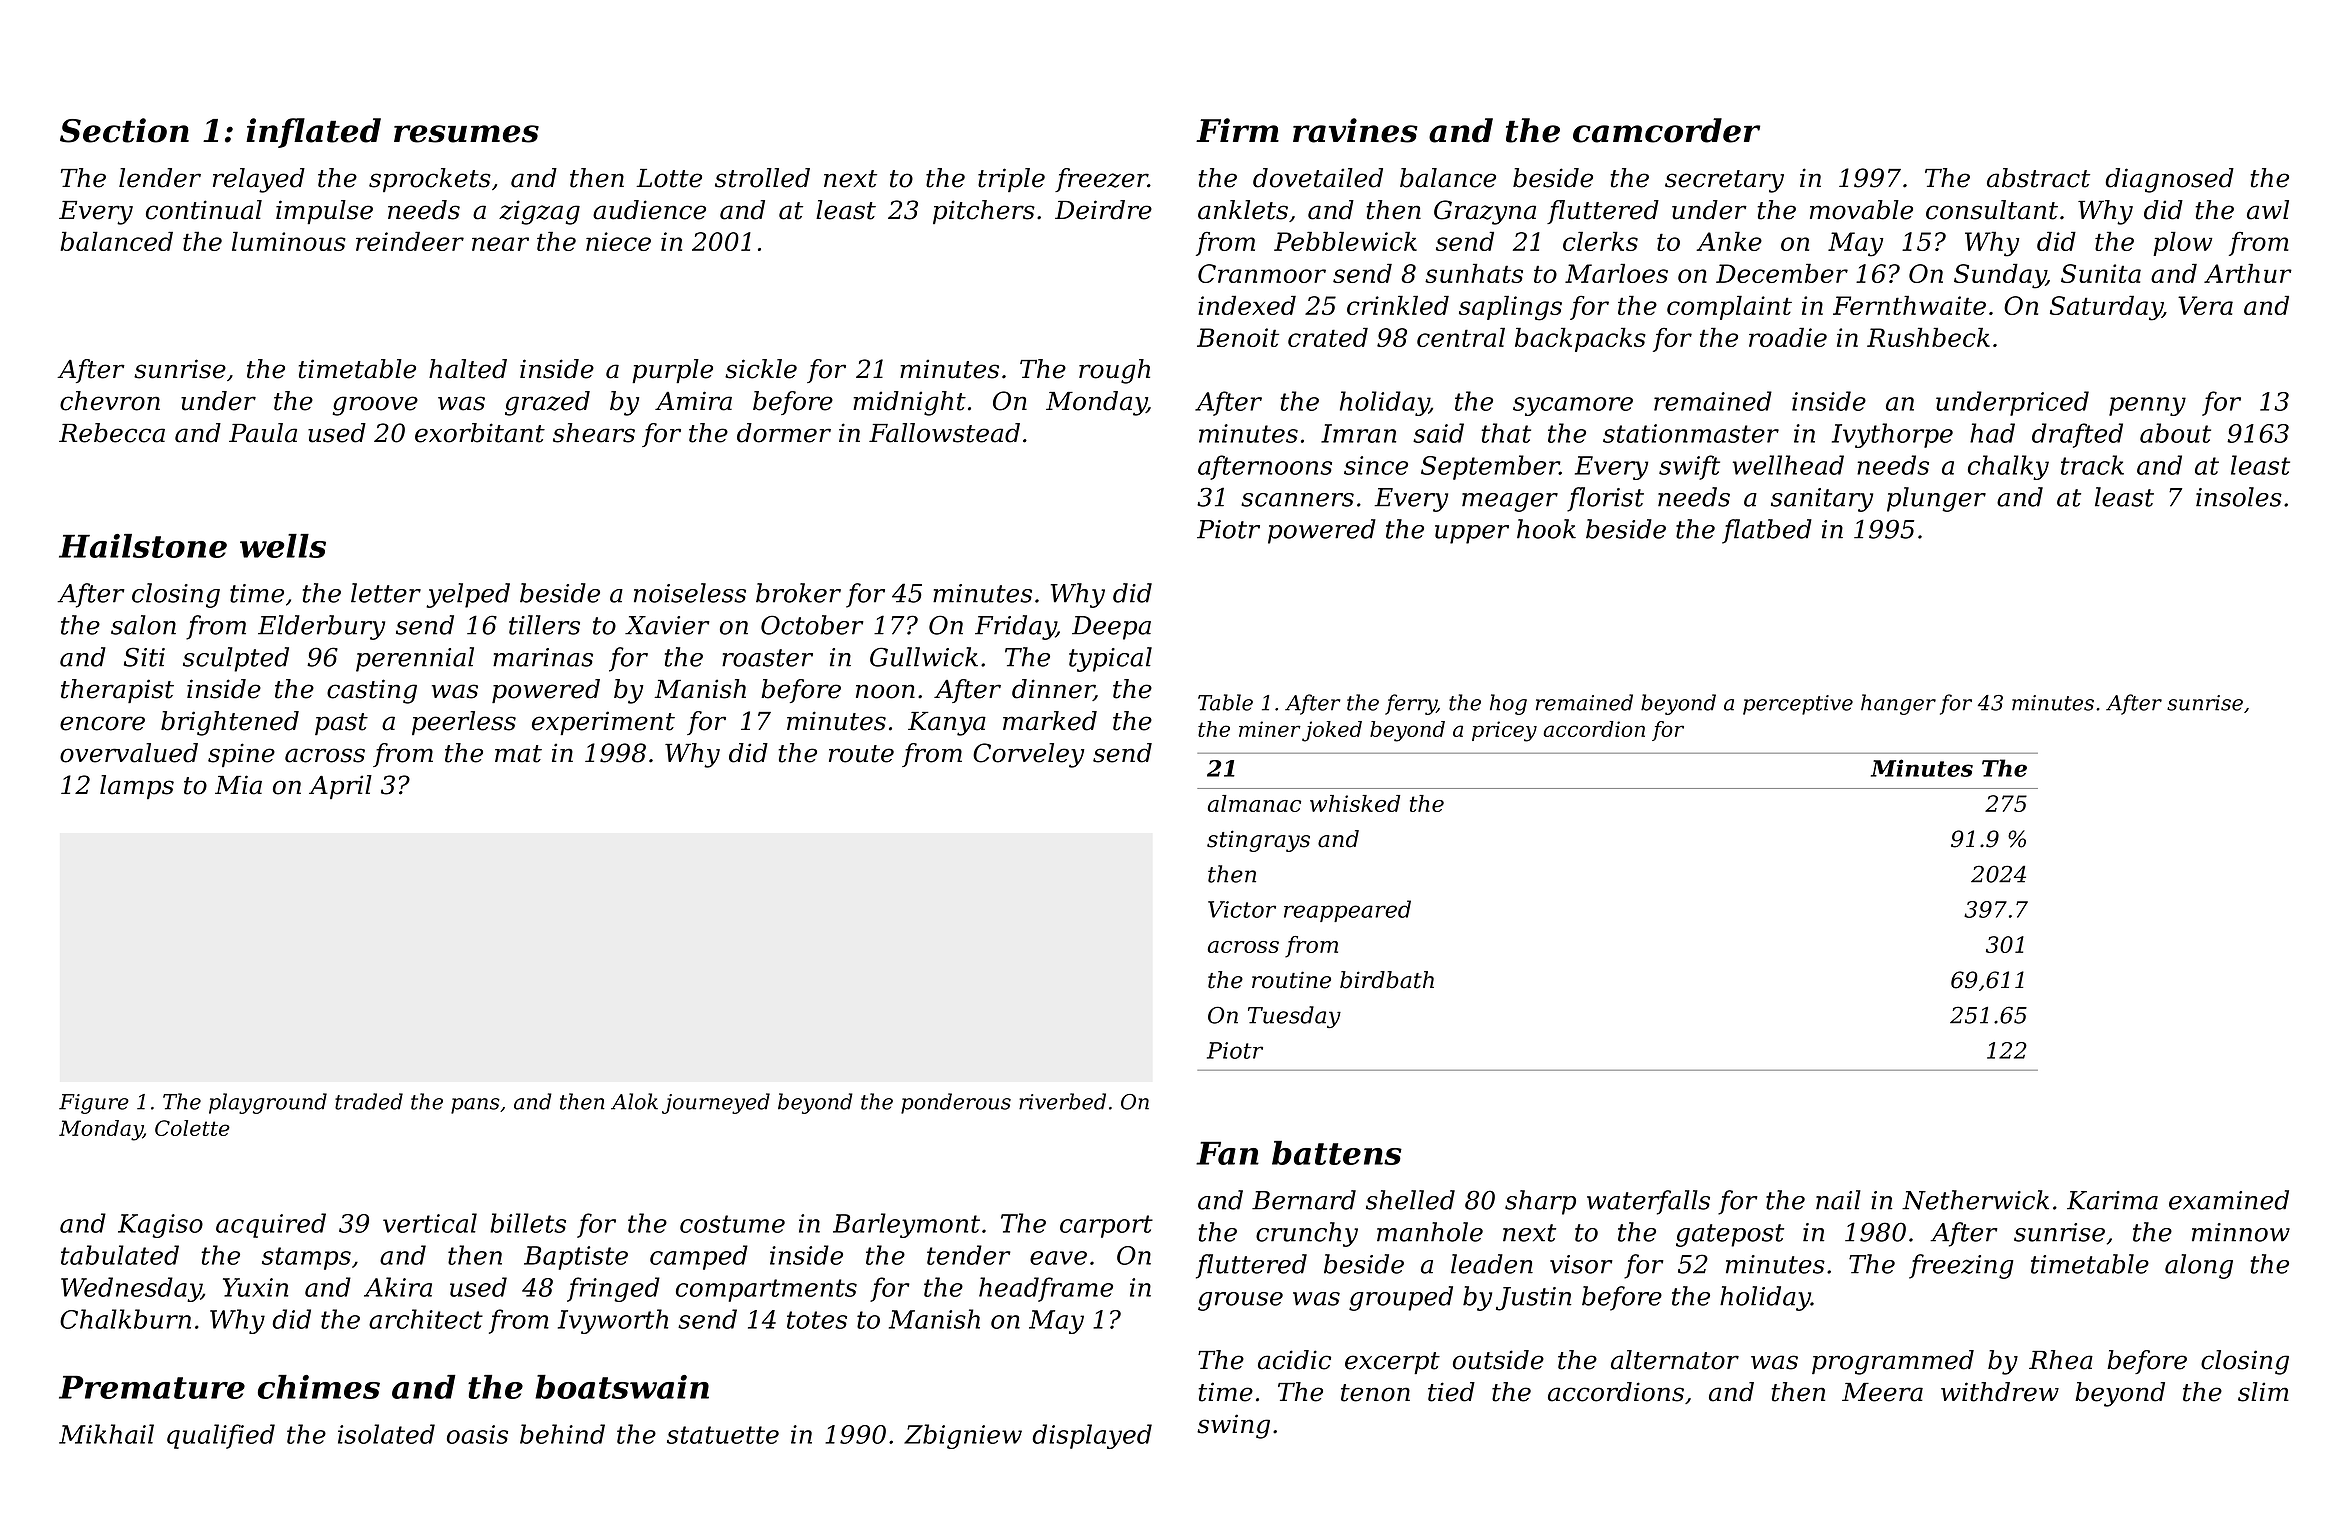  Describe the element at coordinates (1103, 210) in the document. I see `Deirdre` at that location.
